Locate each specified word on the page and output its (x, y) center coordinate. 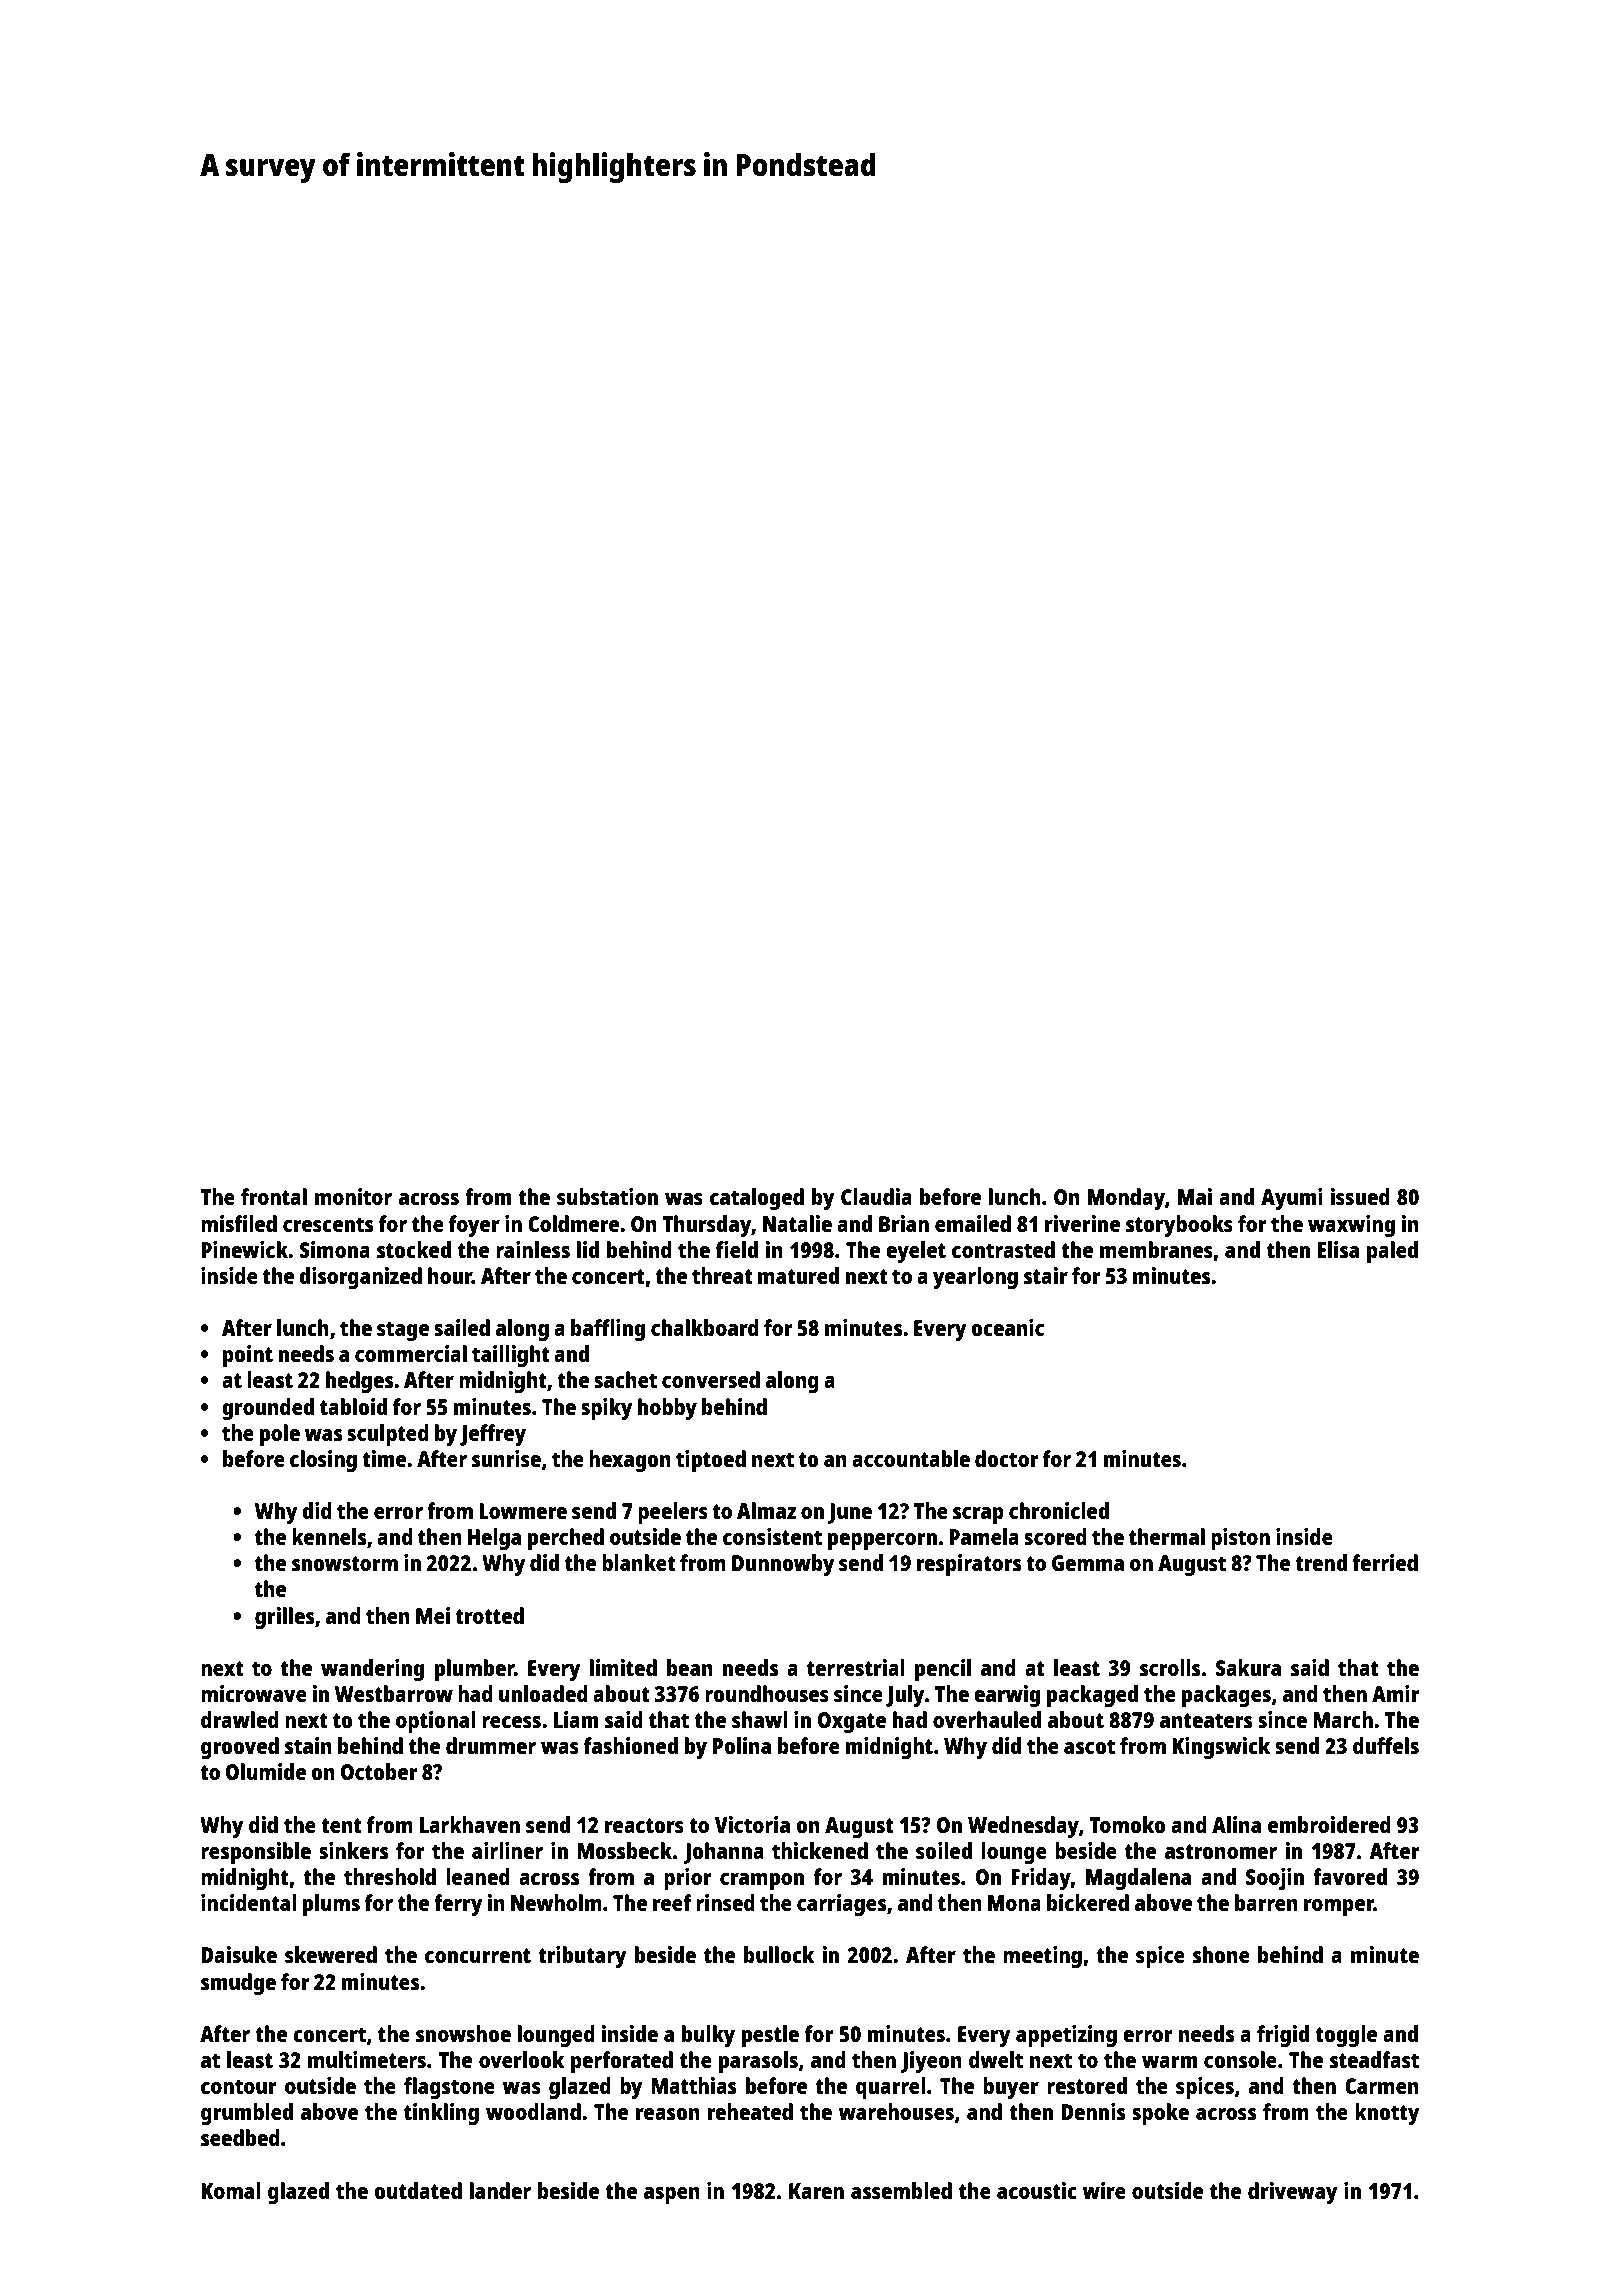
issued (1360, 1196)
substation (607, 1196)
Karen (816, 2191)
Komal (231, 2190)
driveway (1293, 2193)
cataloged (757, 1199)
